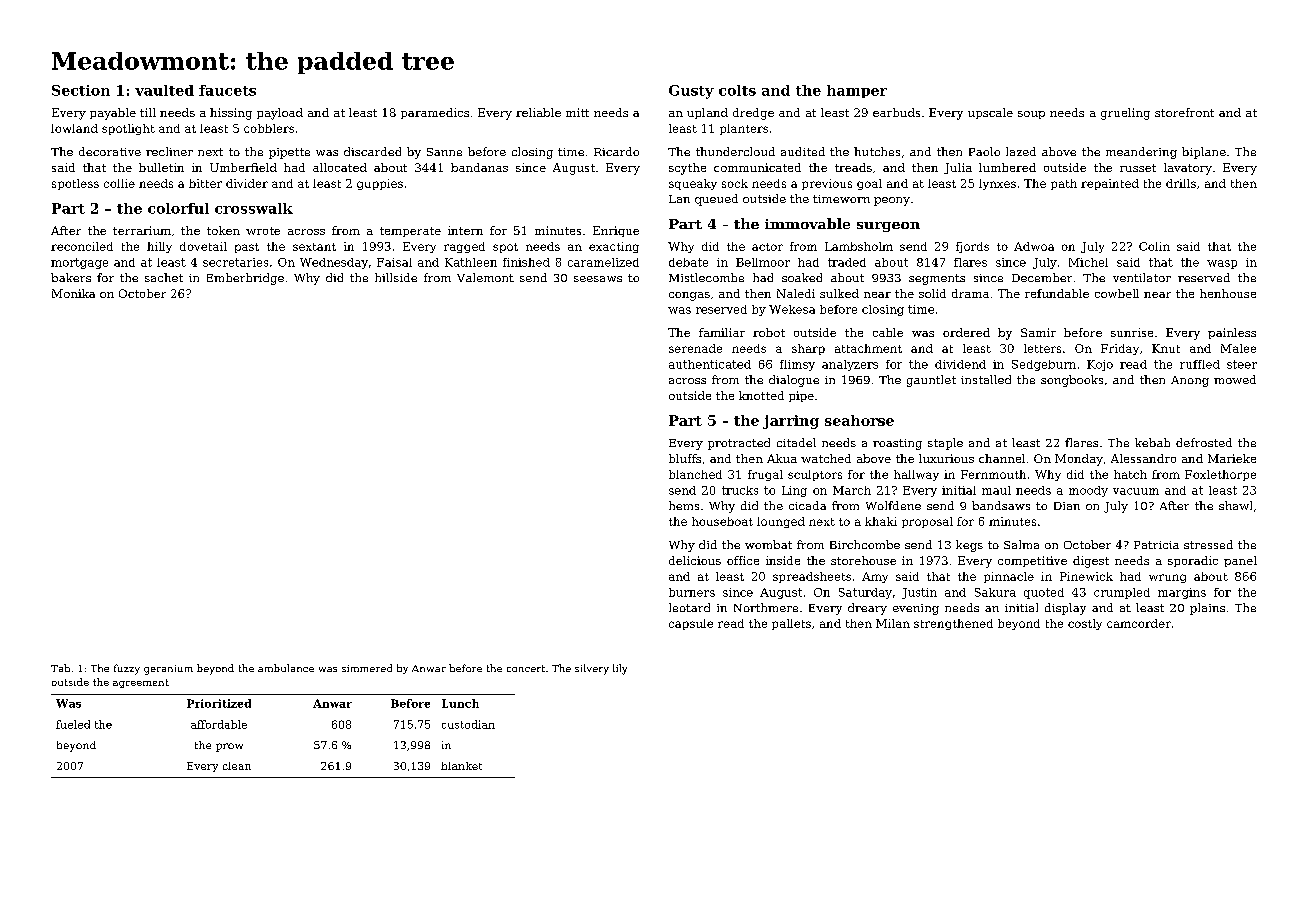 Image resolution: width=1308 pixels, height=924 pixels. Describe the element at coordinates (916, 609) in the page. I see `evening` at that location.
